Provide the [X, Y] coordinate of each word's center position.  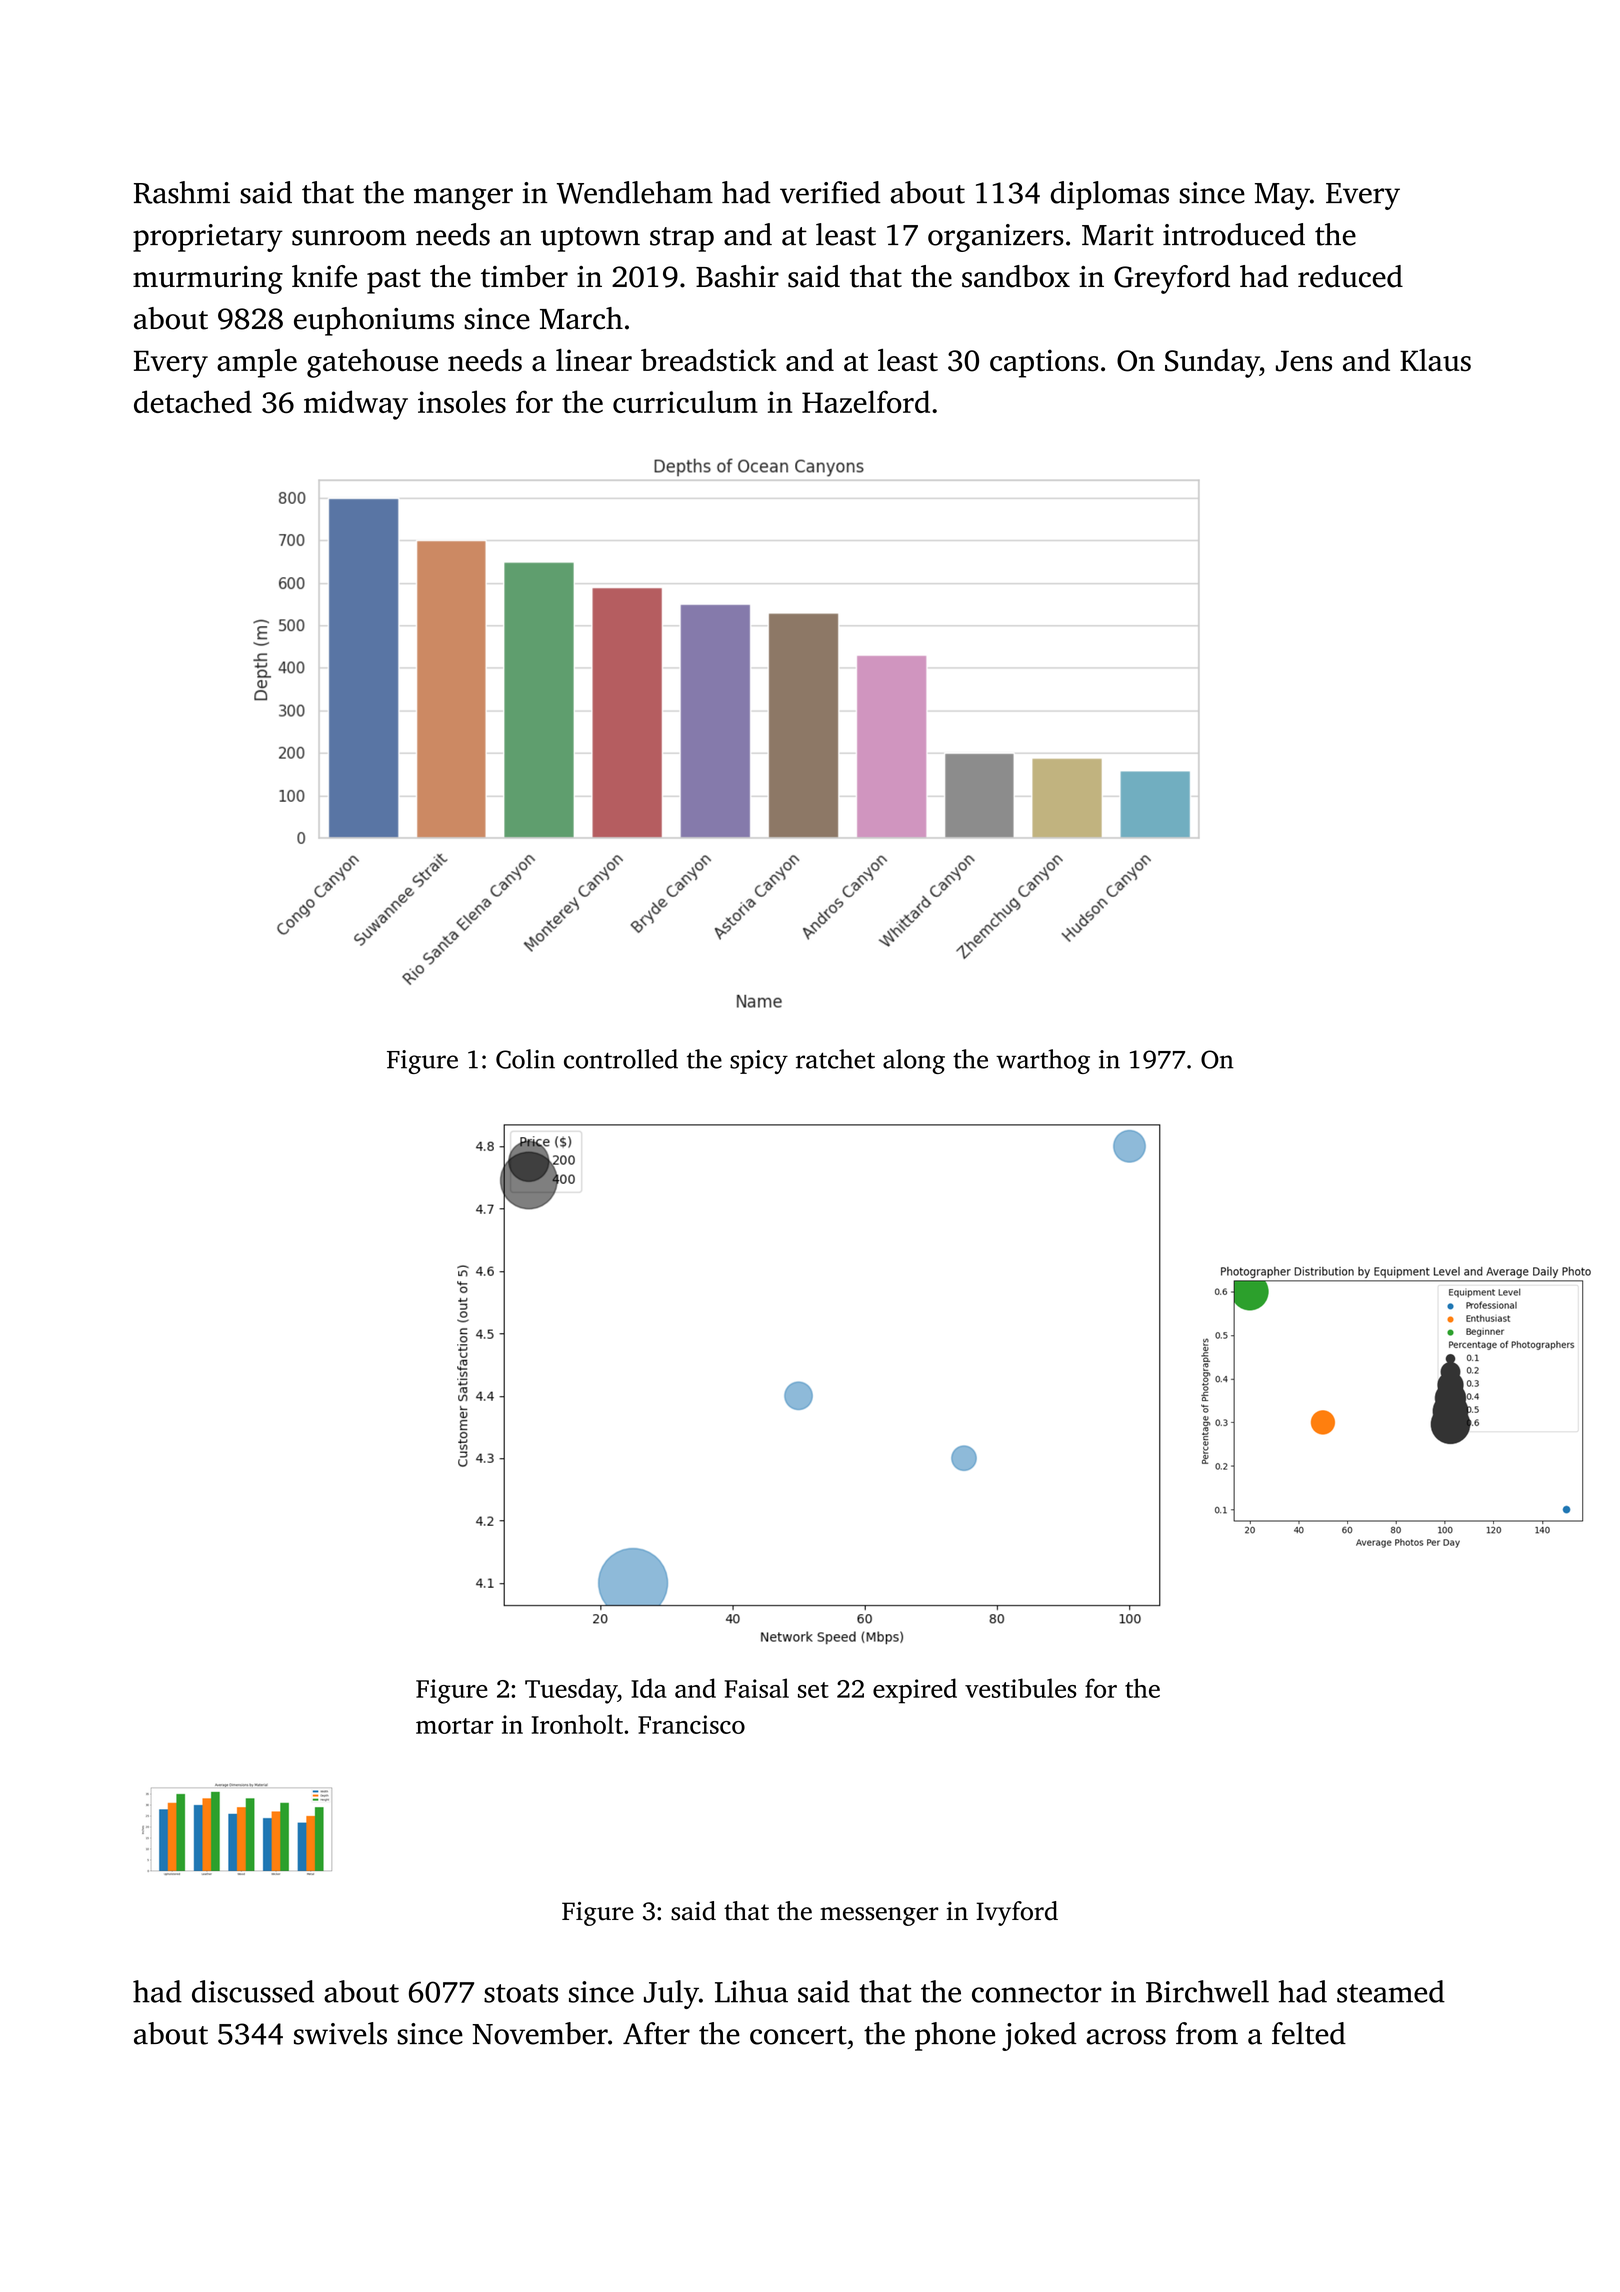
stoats [521, 1993]
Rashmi [182, 192]
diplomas [1110, 195]
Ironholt [577, 1724]
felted [1309, 2033]
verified [830, 192]
